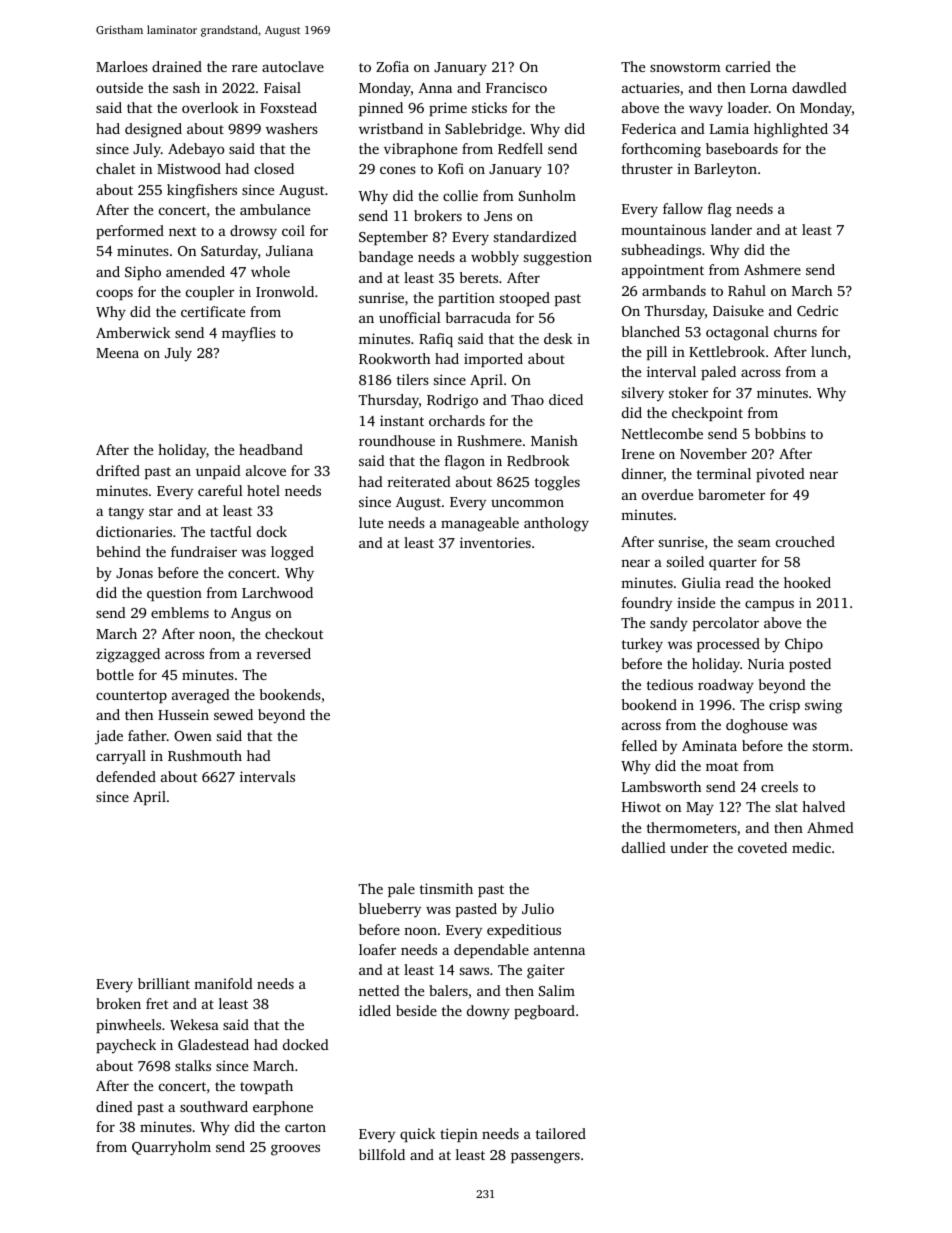 Image resolution: width=952 pixels, height=1233 pixels. I want to click on passengers, so click(545, 1158).
